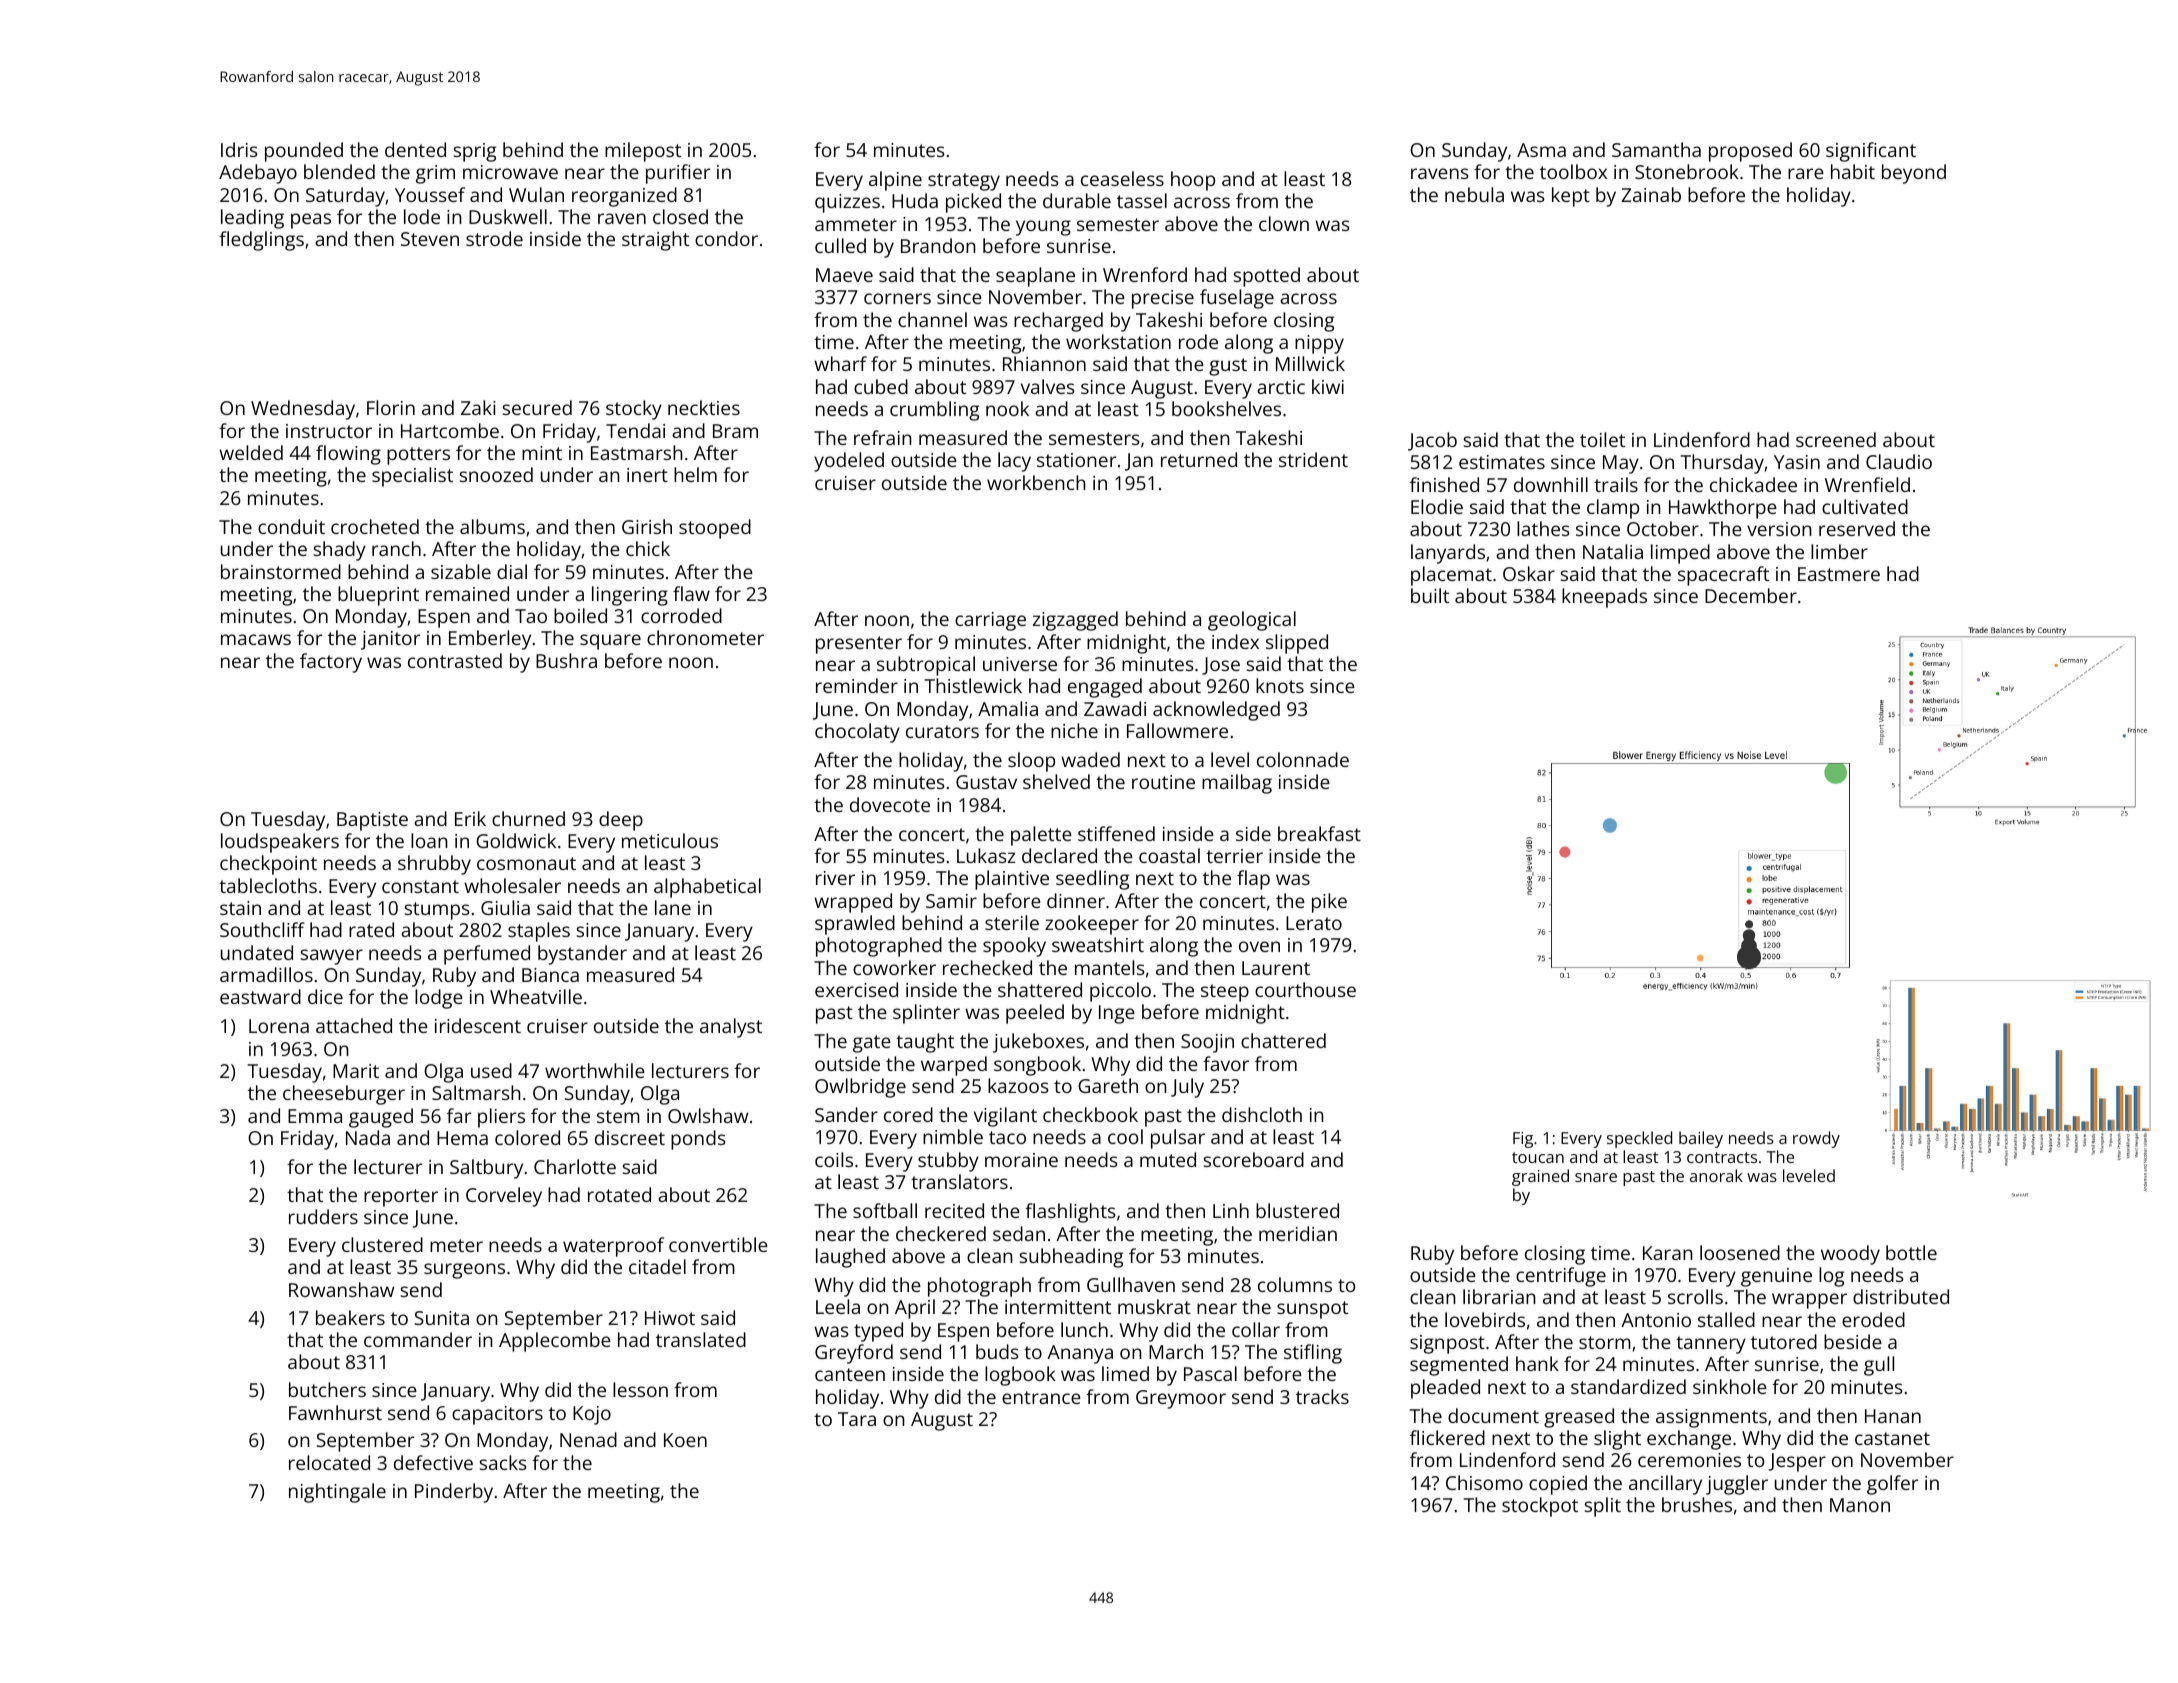 This screenshot has width=2178, height=1683. What do you see at coordinates (354, 1025) in the screenshot?
I see `attached` at bounding box center [354, 1025].
